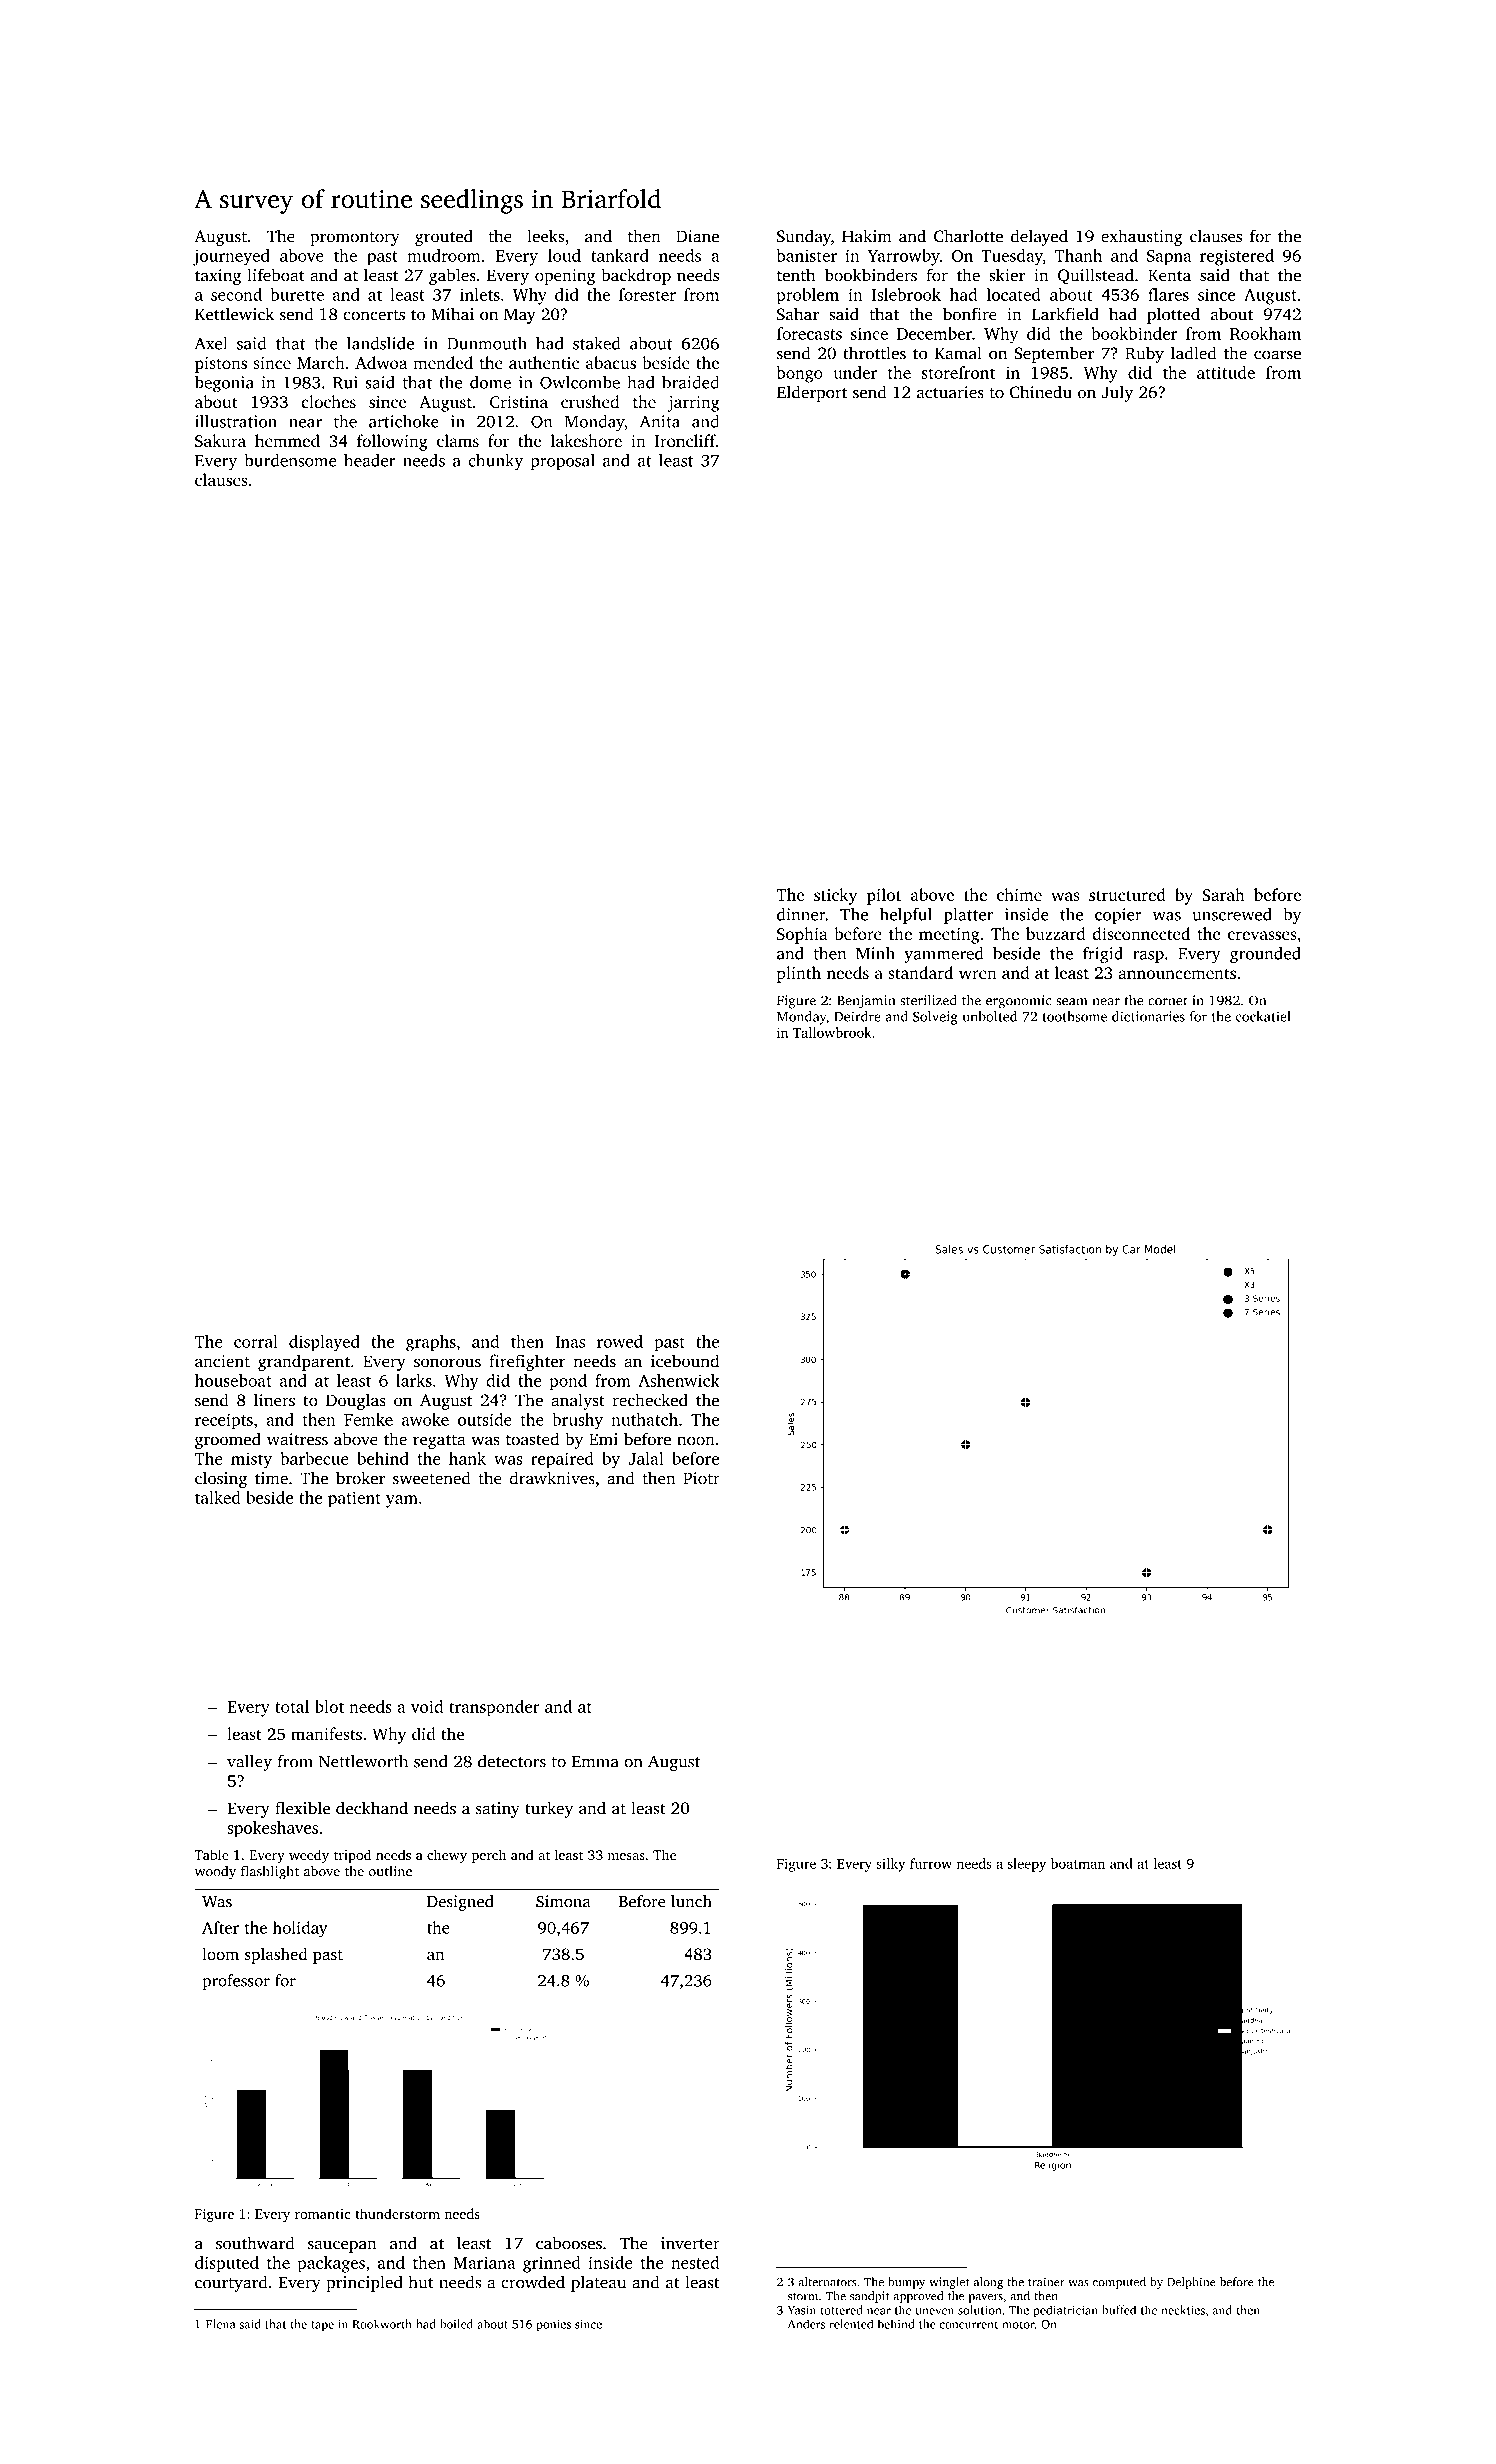 The height and width of the image is (2464, 1496). Describe the element at coordinates (354, 1499) in the image. I see `patient` at that location.
